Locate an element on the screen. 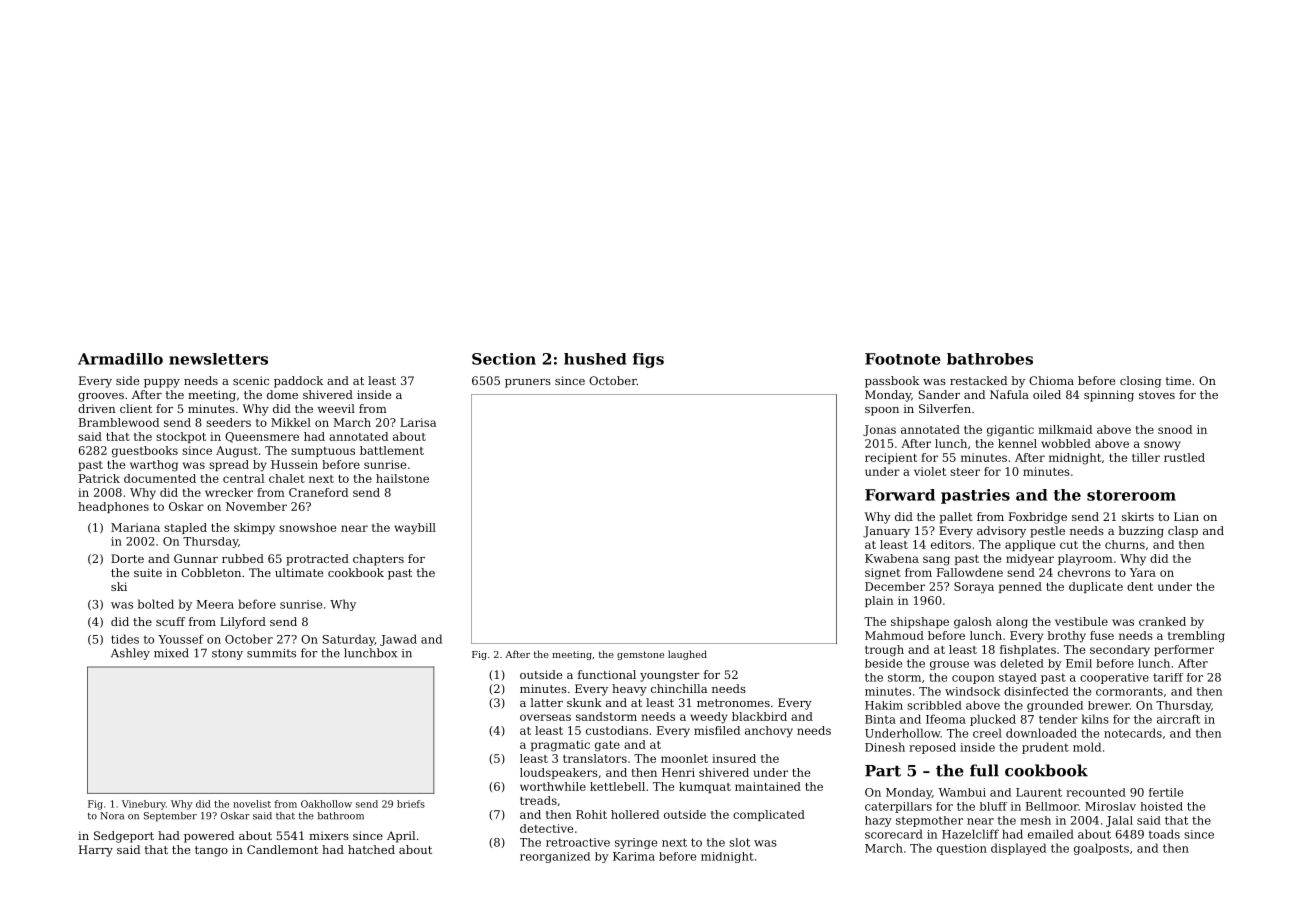 The height and width of the screenshot is (924, 1308). displayed is located at coordinates (1018, 849).
